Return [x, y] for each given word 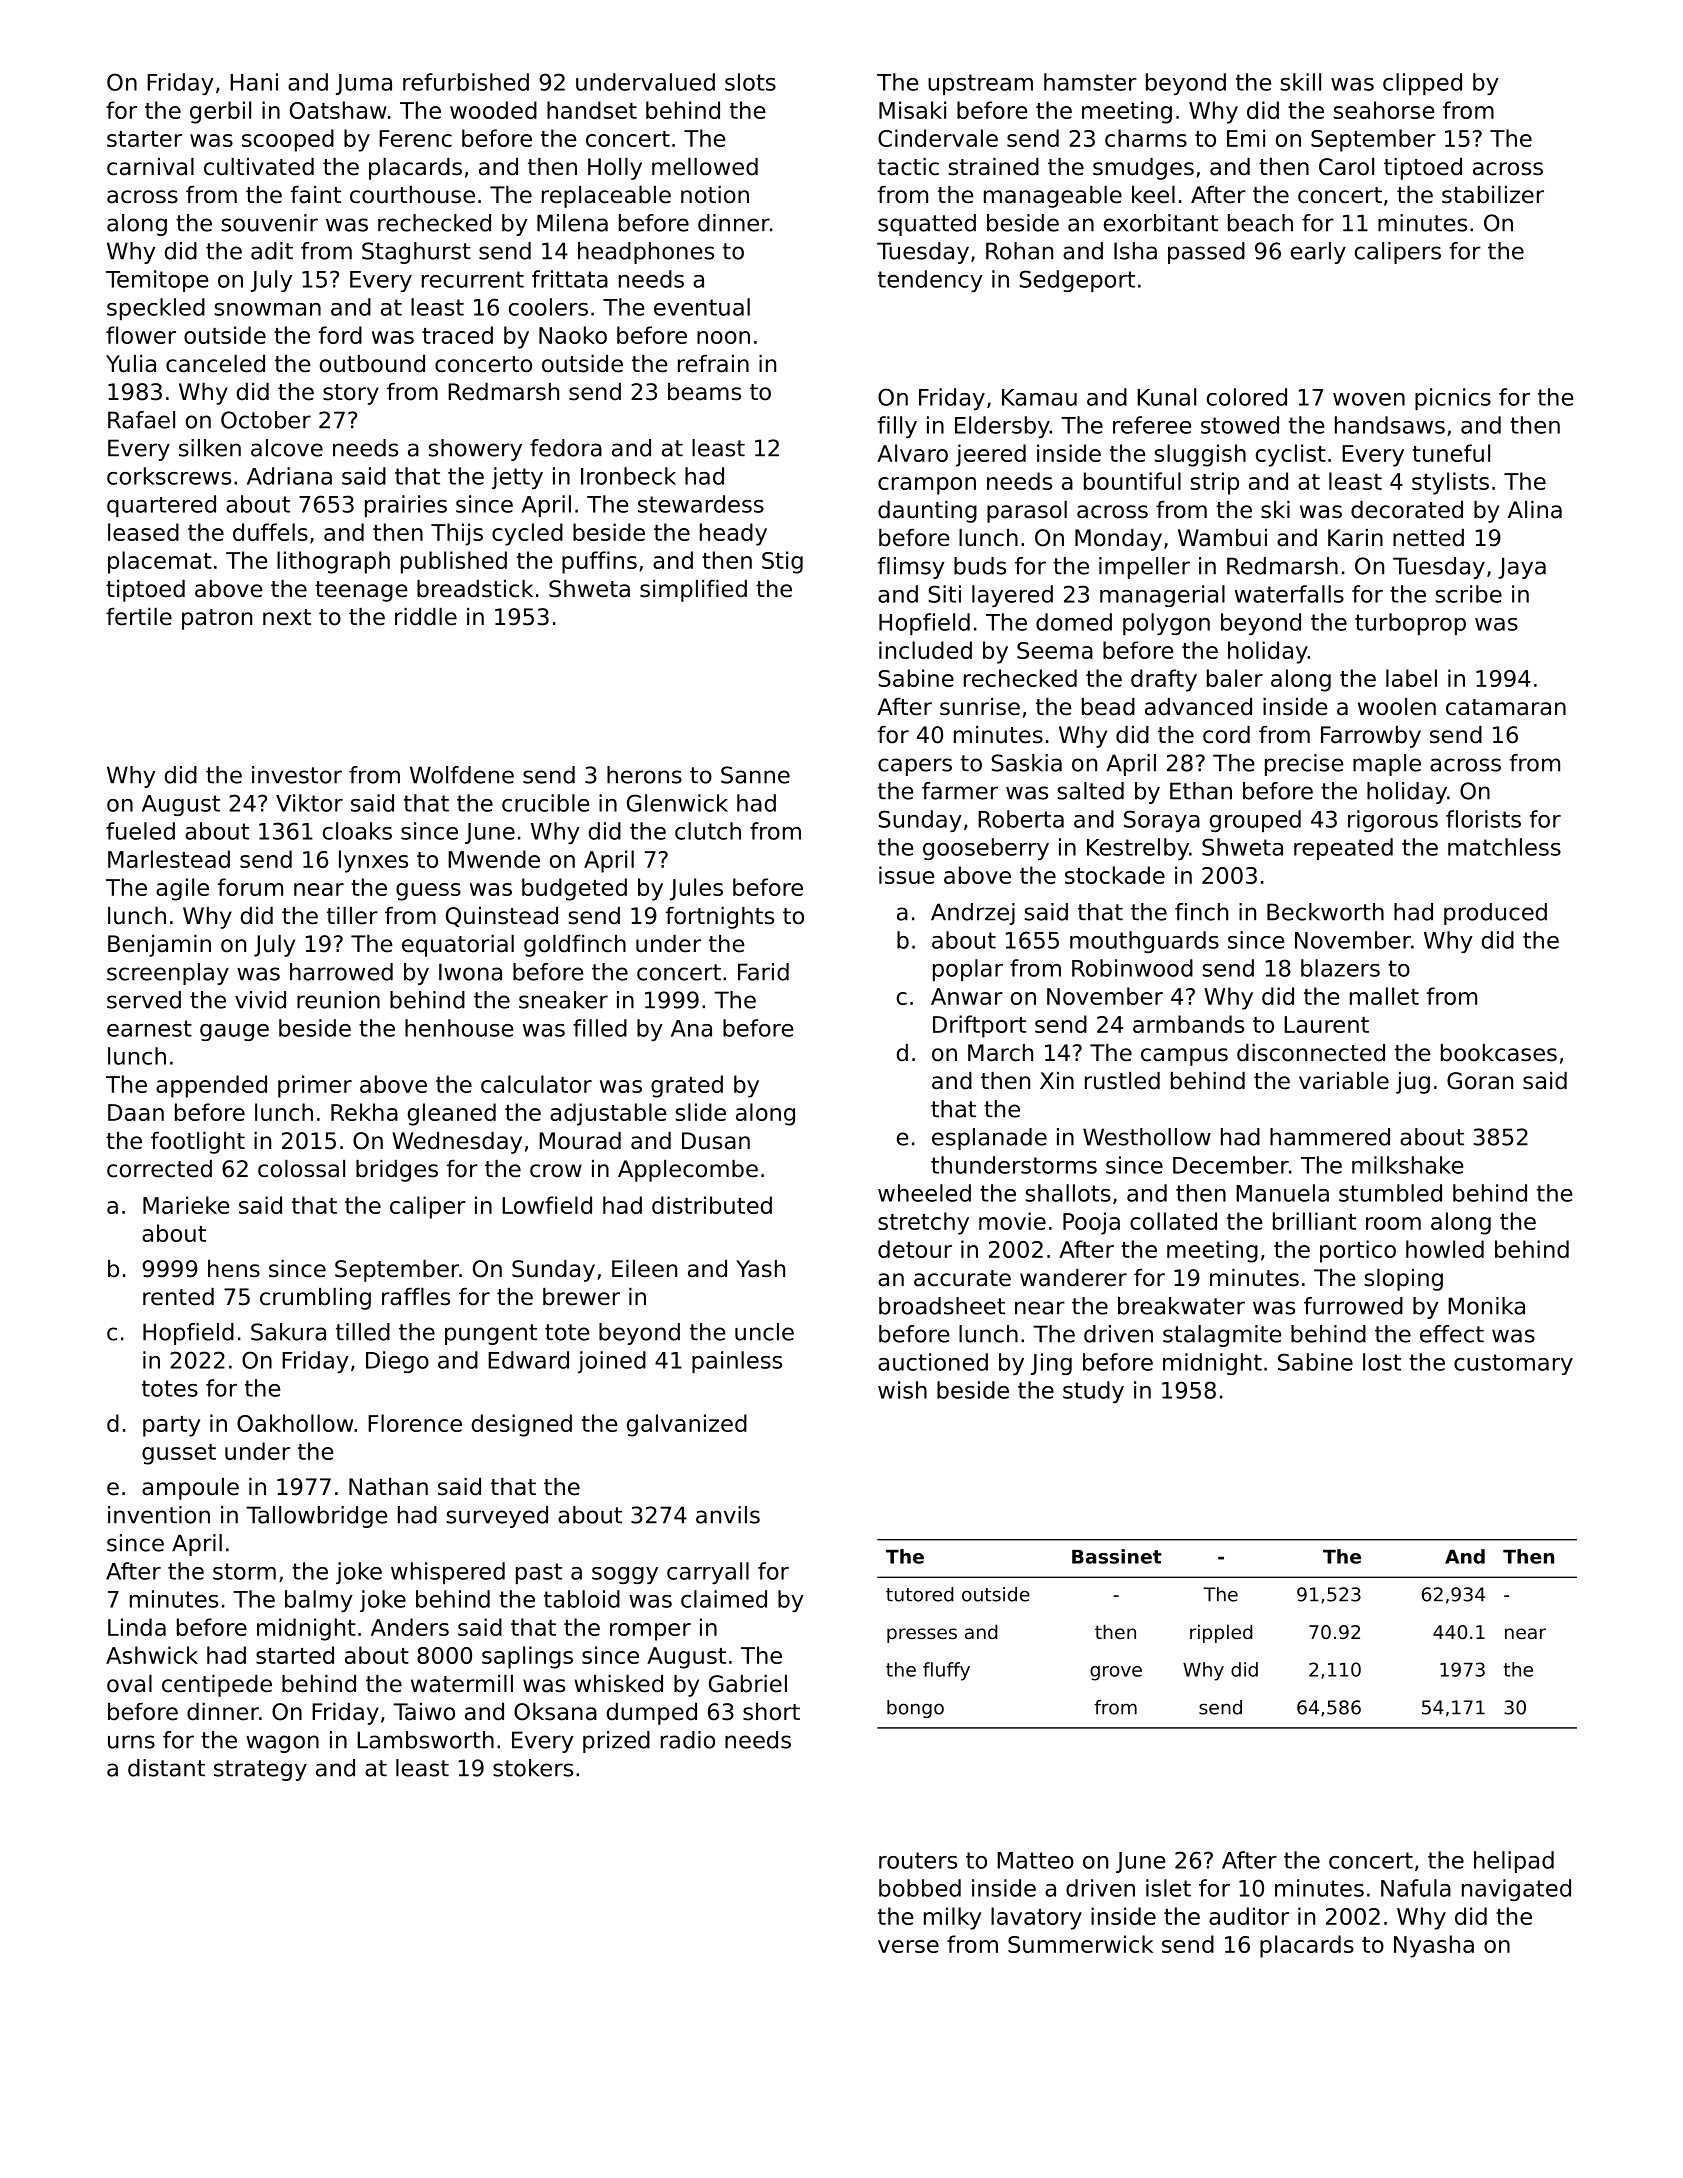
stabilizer [1493, 195]
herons [644, 775]
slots [750, 82]
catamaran [1506, 707]
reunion [338, 1000]
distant [166, 1768]
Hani [254, 82]
